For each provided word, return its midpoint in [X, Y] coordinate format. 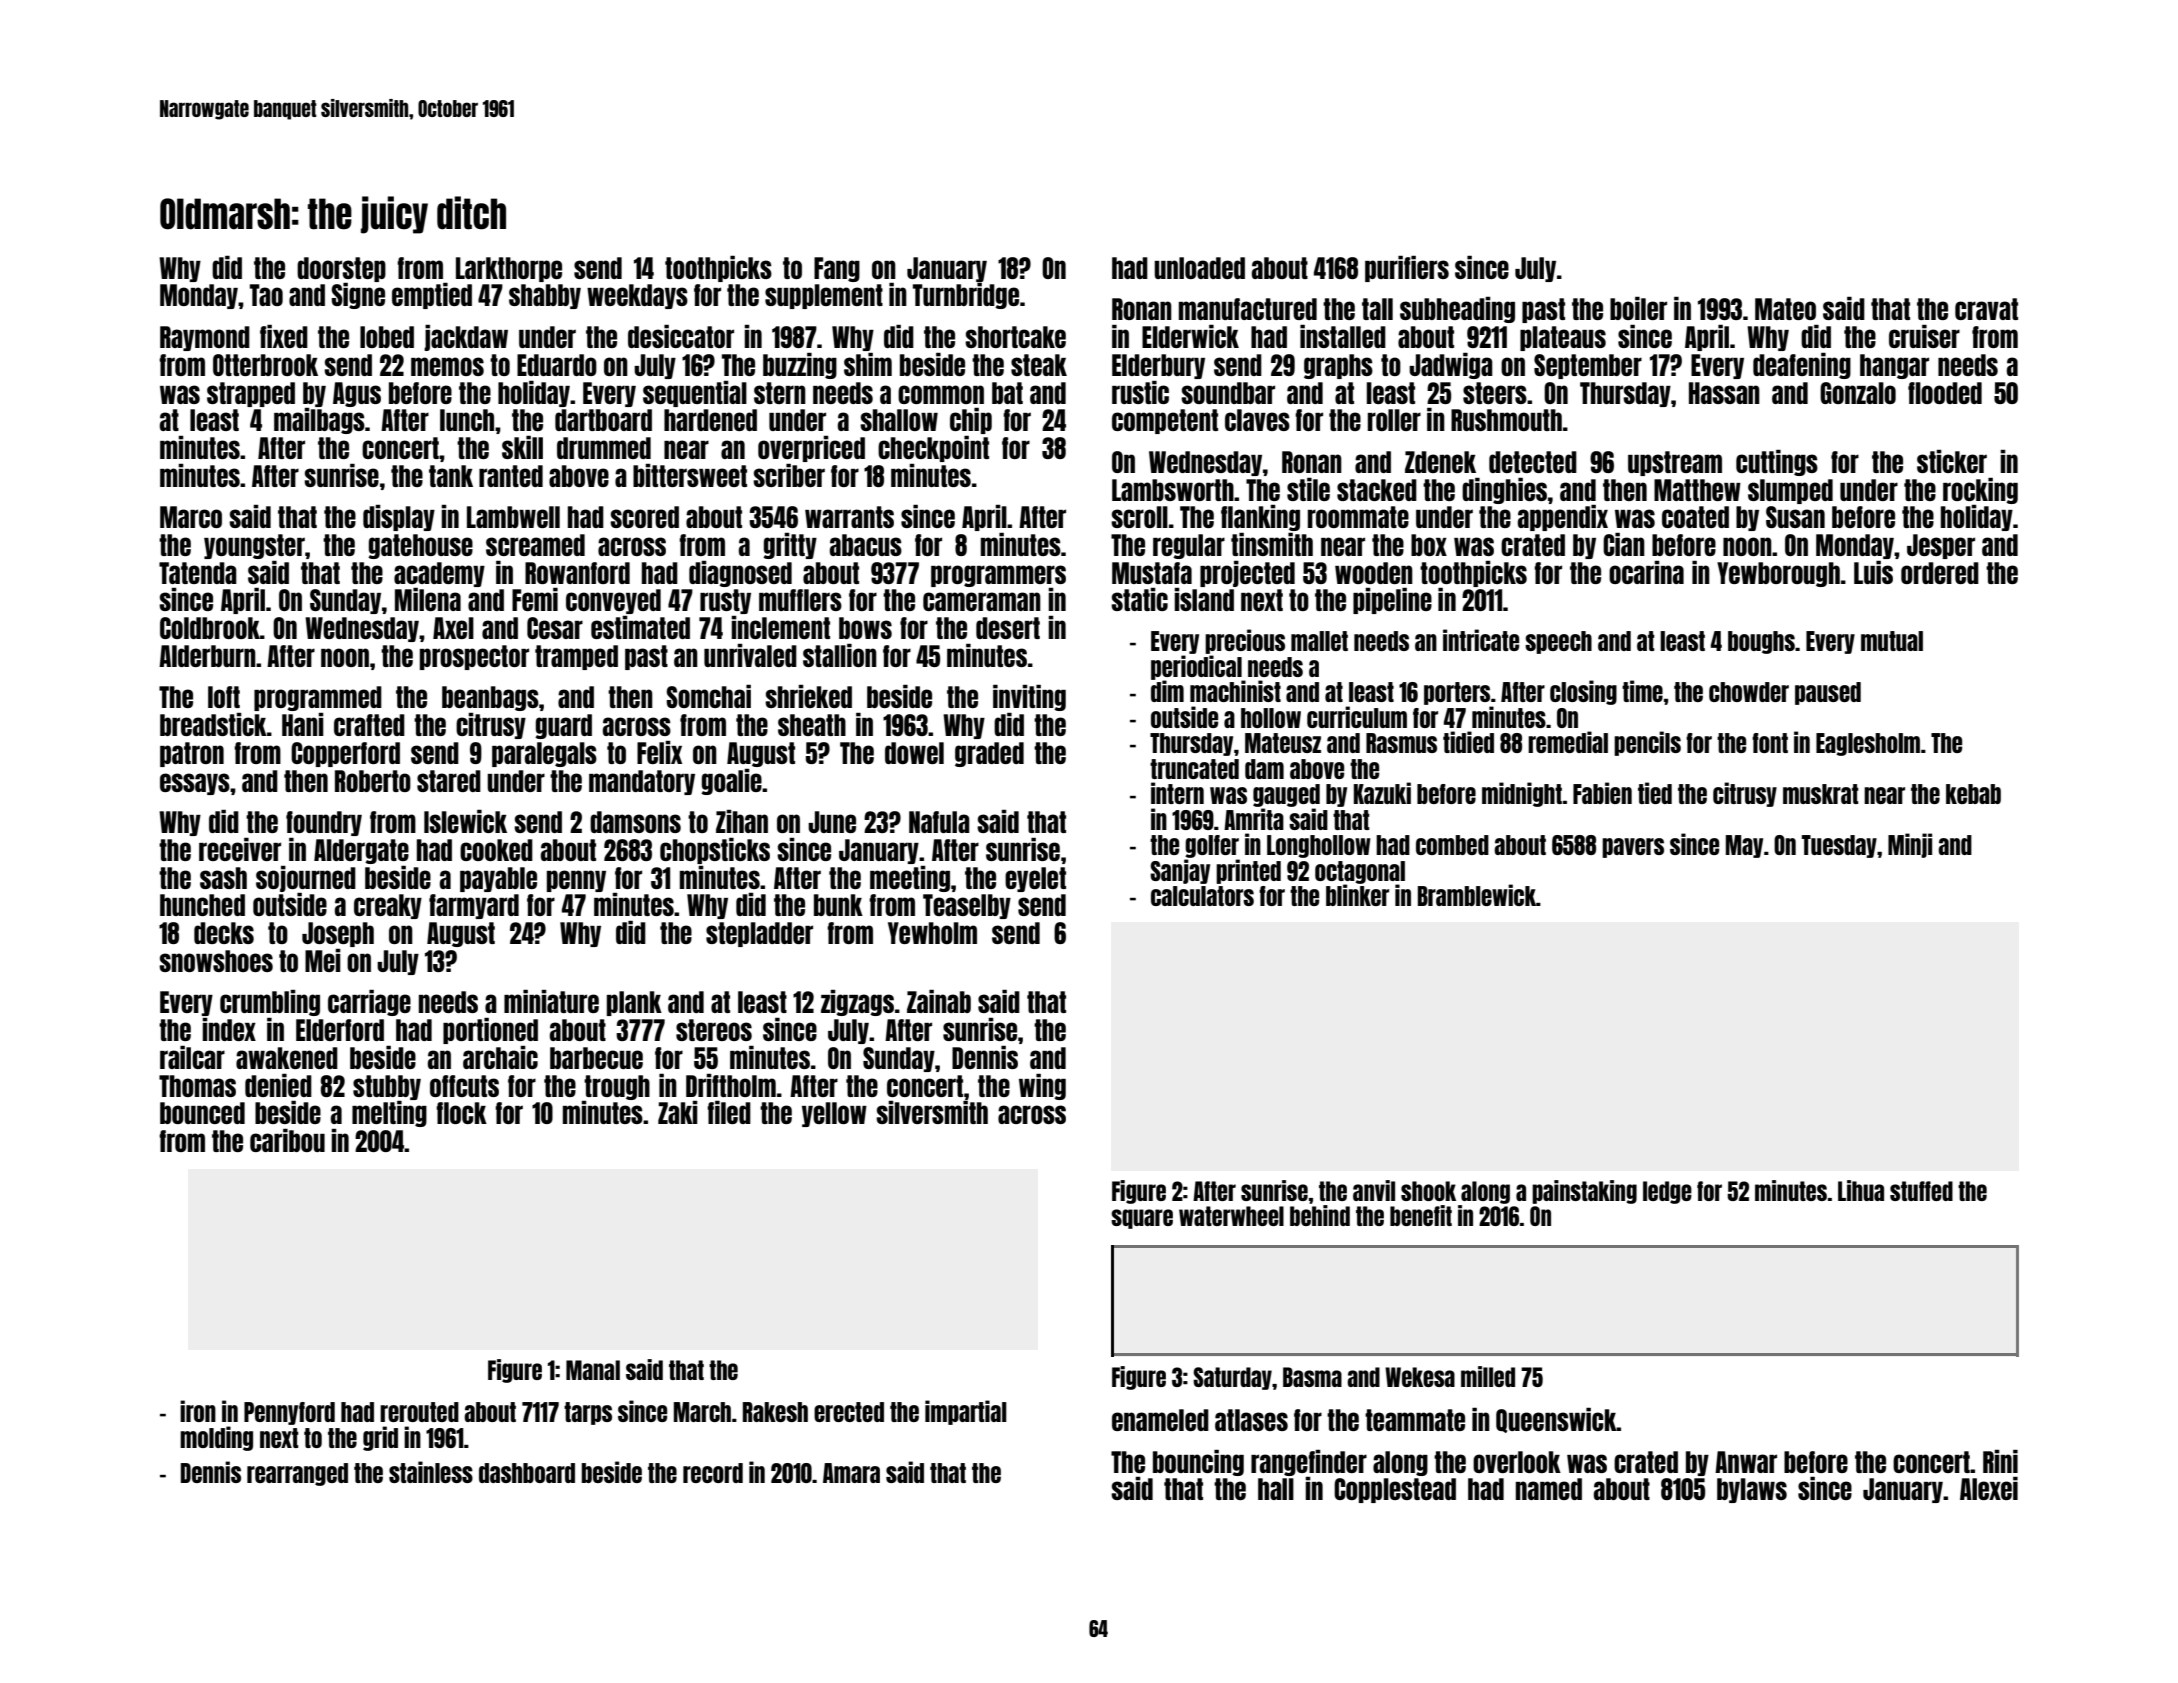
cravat [1986, 309]
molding [216, 1438]
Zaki [678, 1112]
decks [224, 933]
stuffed [1921, 1191]
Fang [837, 269]
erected [849, 1412]
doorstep [341, 269]
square [1142, 1219]
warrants [849, 517]
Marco [191, 517]
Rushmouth [1506, 420]
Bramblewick [1477, 895]
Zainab [939, 1001]
